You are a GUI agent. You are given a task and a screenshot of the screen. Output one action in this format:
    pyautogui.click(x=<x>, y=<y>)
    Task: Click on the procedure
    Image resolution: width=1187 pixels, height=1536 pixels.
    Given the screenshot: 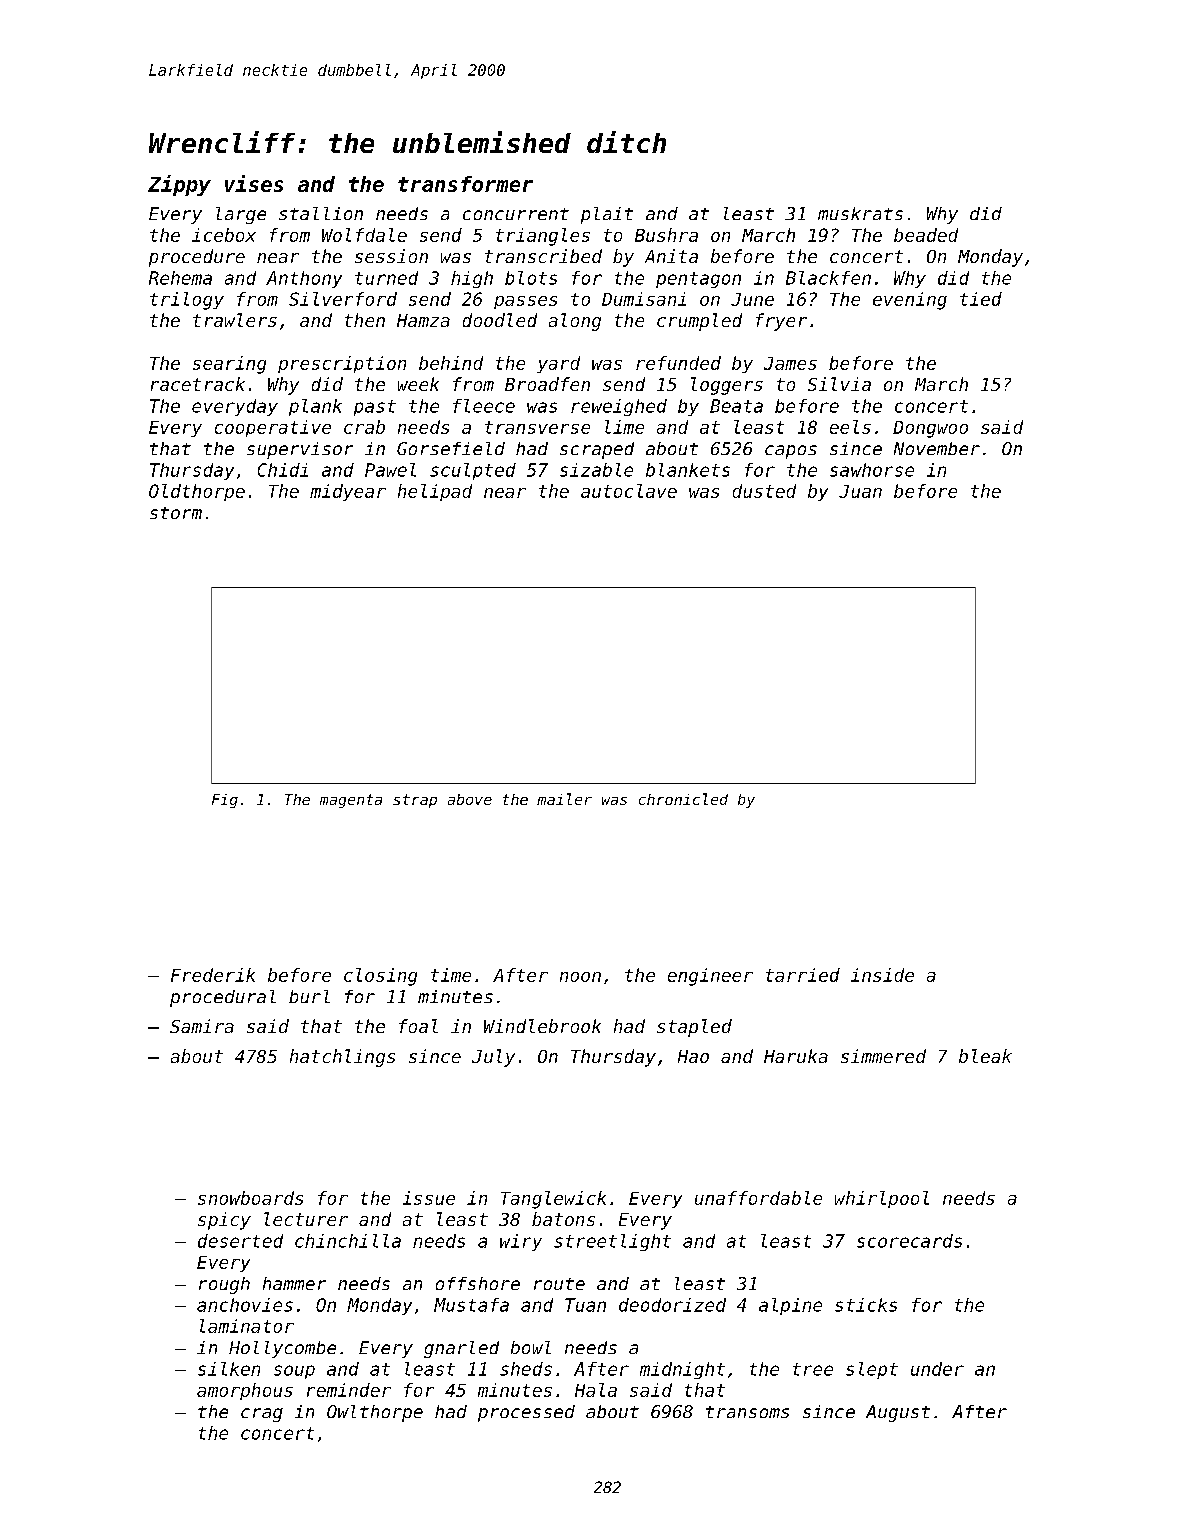 What is the action you would take?
    pyautogui.click(x=197, y=258)
